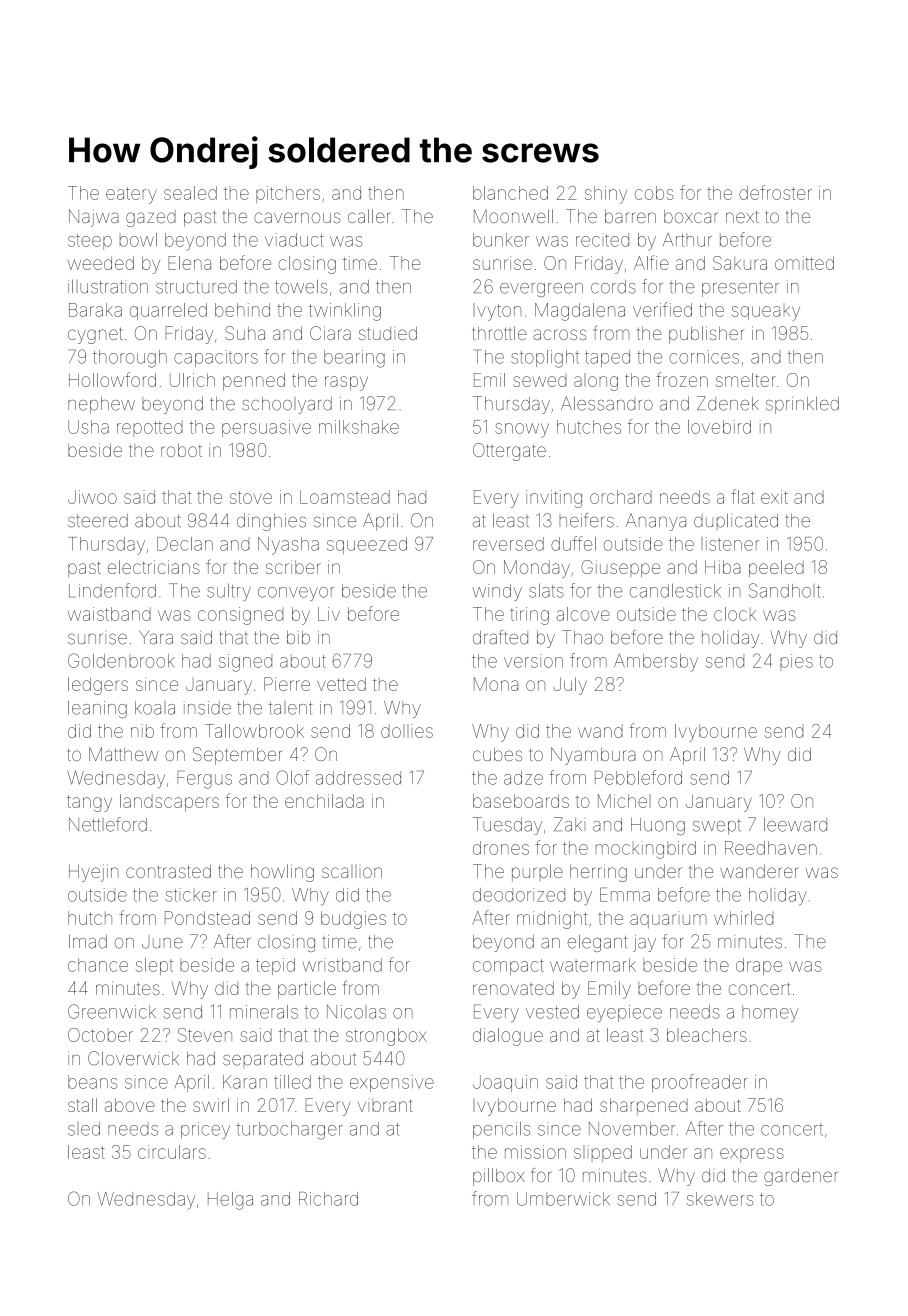 The width and height of the image is (908, 1316). What do you see at coordinates (508, 1037) in the image?
I see `dialogue` at bounding box center [508, 1037].
